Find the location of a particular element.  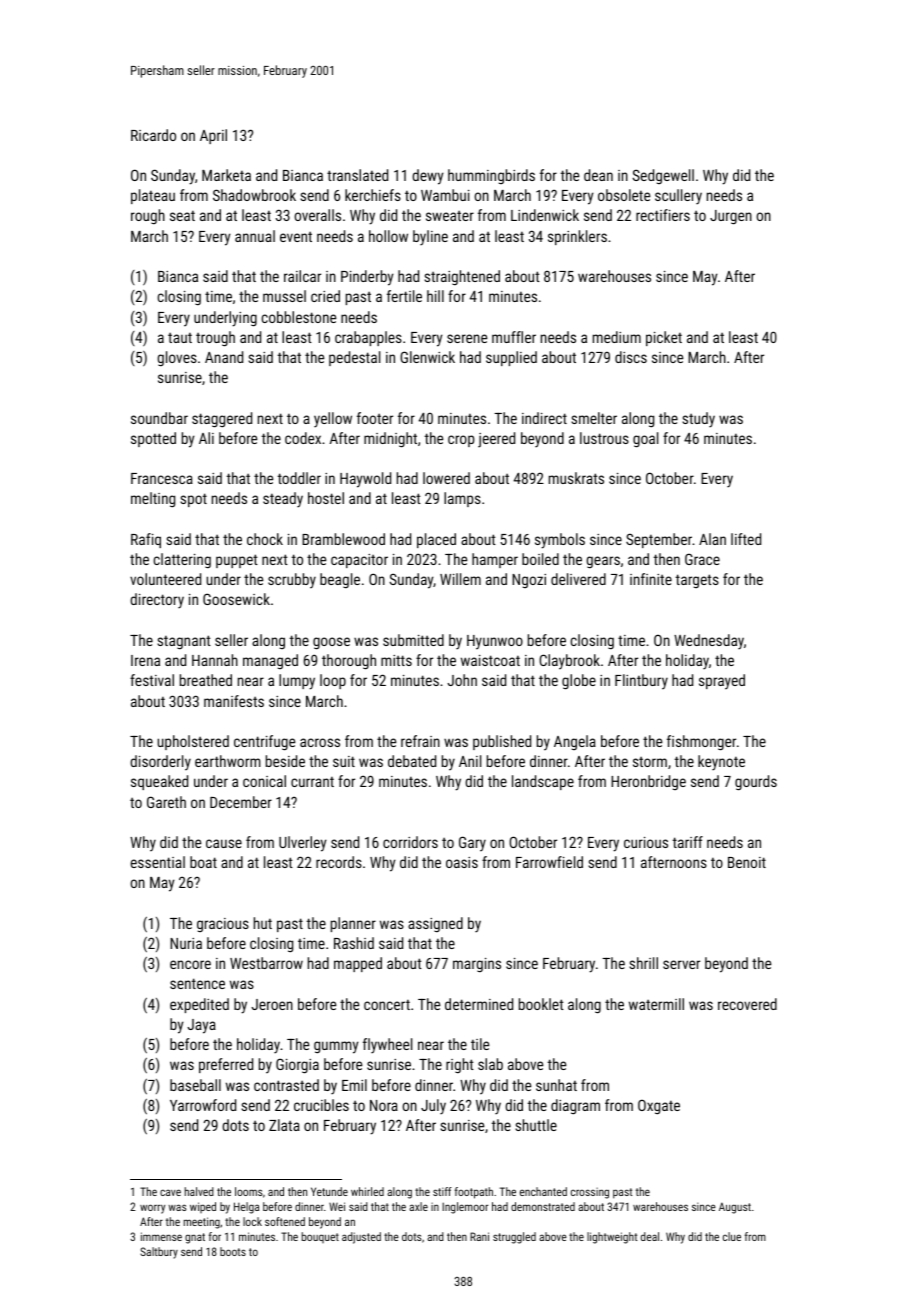

booklet is located at coordinates (541, 1004).
